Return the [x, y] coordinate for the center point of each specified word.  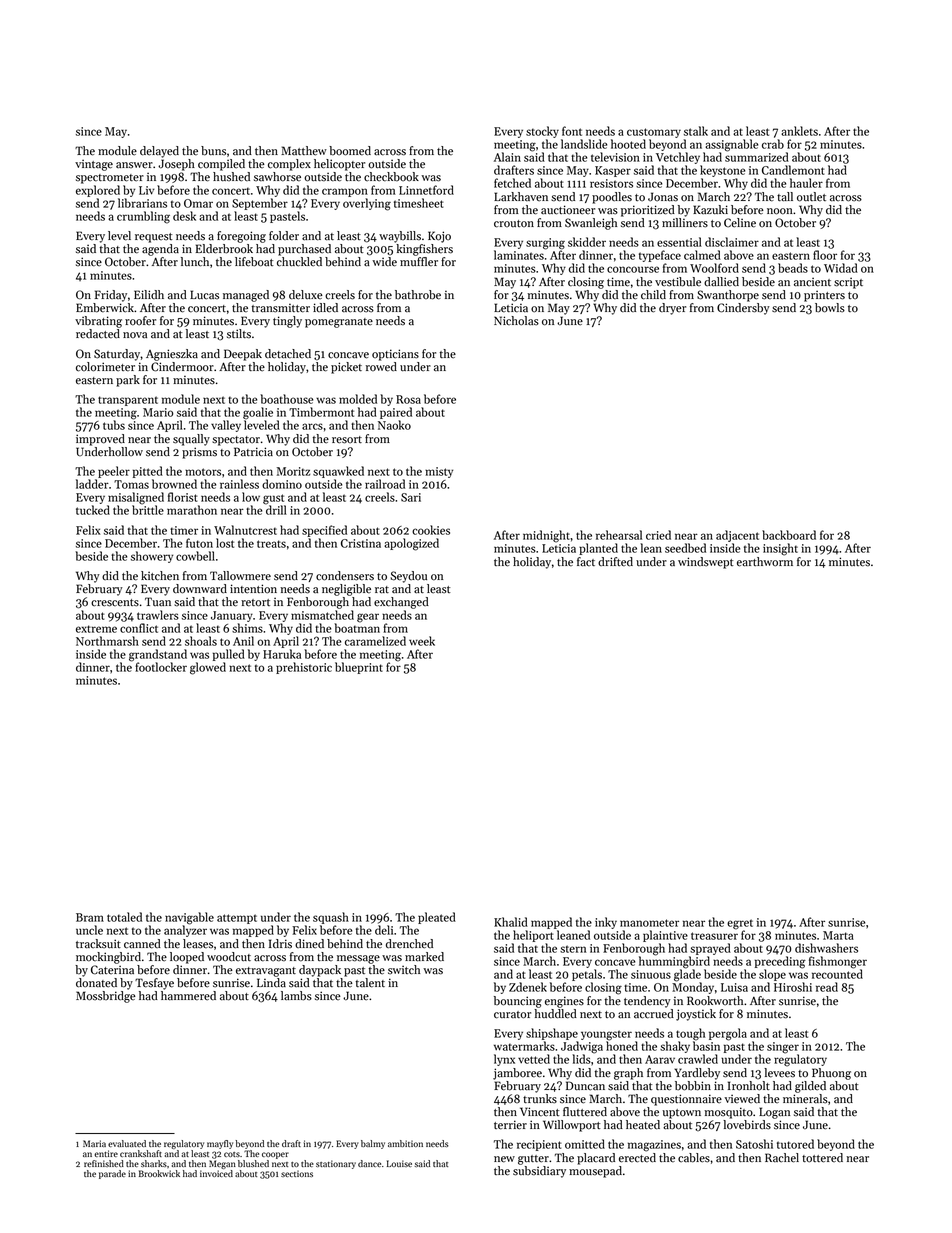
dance [369, 1163]
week [422, 641]
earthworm [765, 562]
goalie [258, 413]
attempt [237, 919]
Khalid [511, 922]
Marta [838, 935]
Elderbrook [224, 249]
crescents [115, 603]
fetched [512, 183]
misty [439, 472]
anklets [799, 131]
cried [658, 535]
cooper [275, 1155]
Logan [774, 1113]
